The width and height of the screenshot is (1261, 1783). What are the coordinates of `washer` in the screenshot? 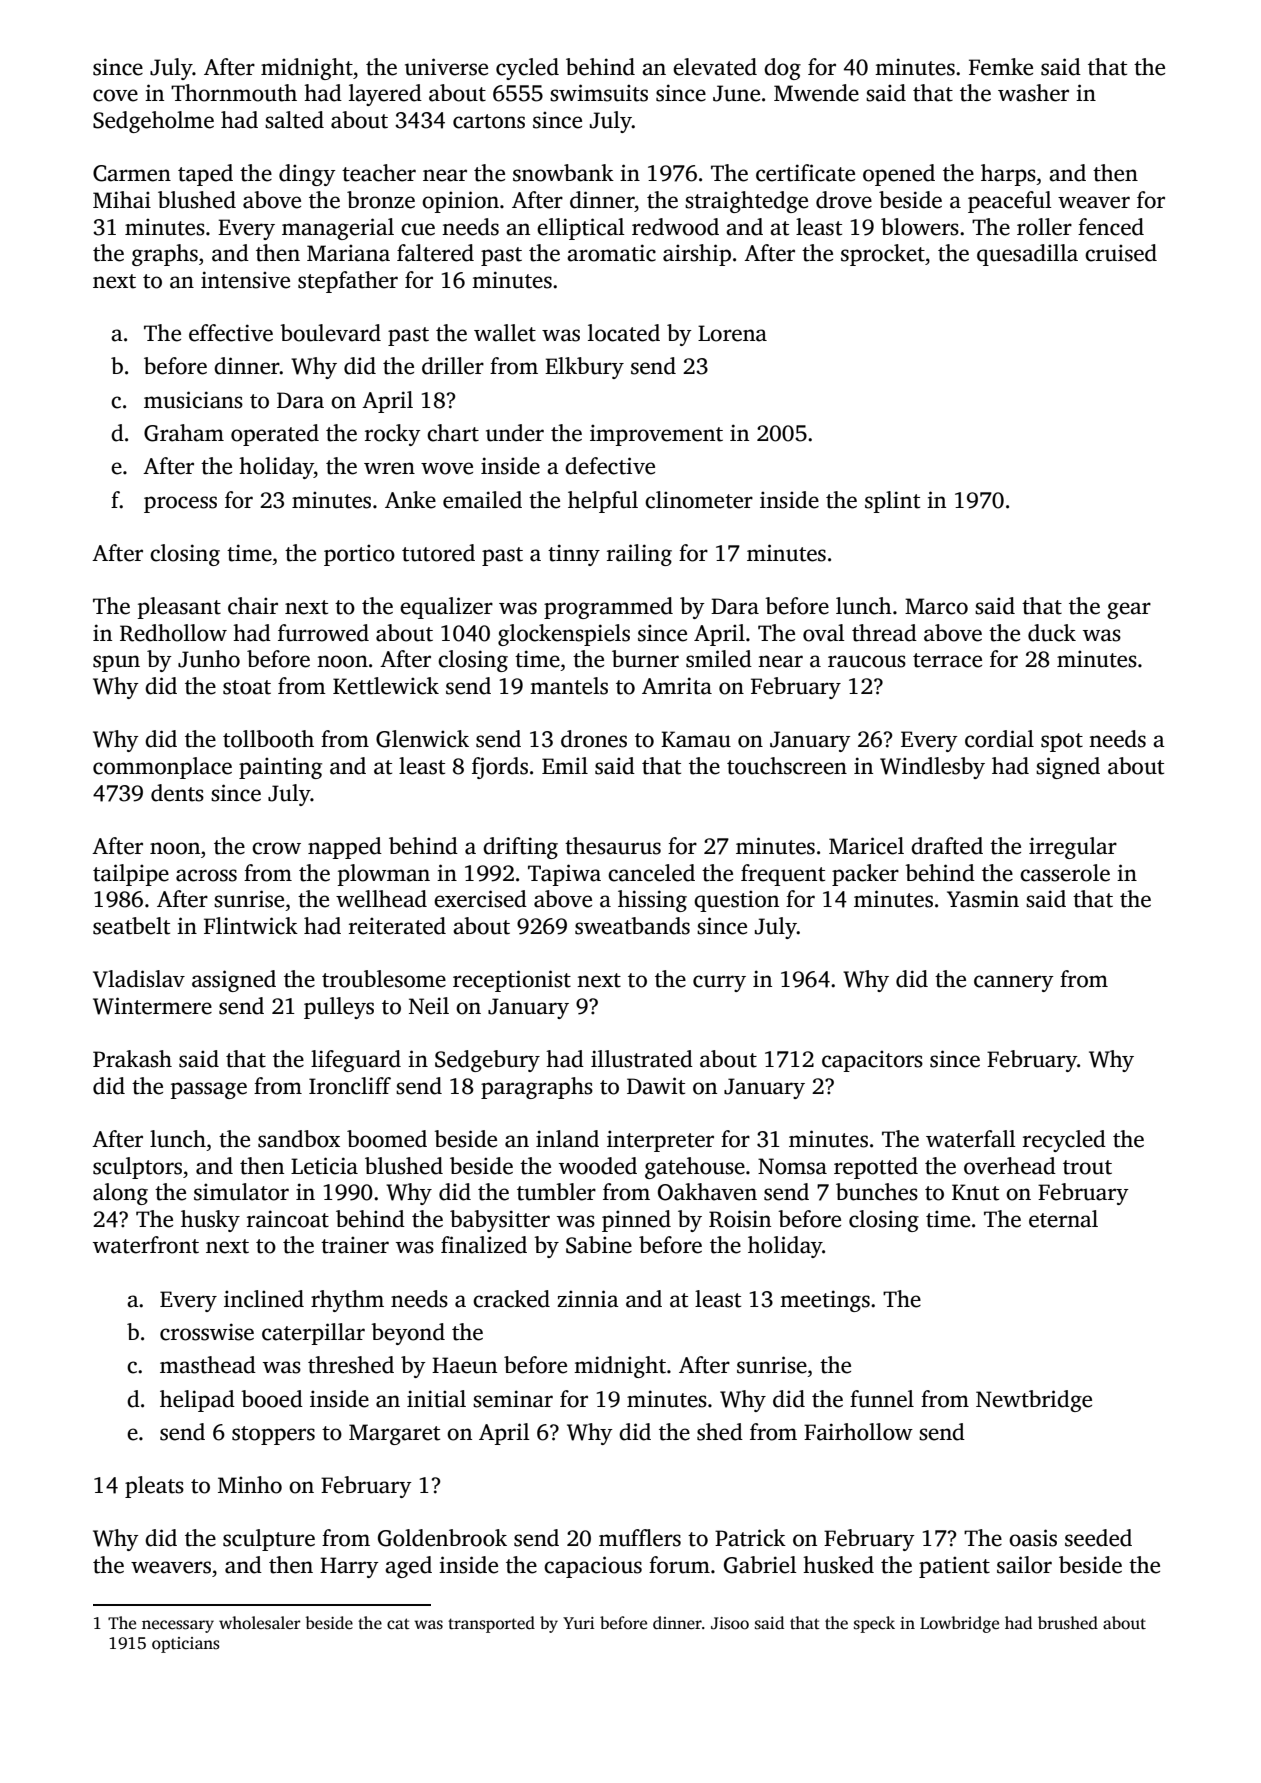 It's located at (1033, 93).
